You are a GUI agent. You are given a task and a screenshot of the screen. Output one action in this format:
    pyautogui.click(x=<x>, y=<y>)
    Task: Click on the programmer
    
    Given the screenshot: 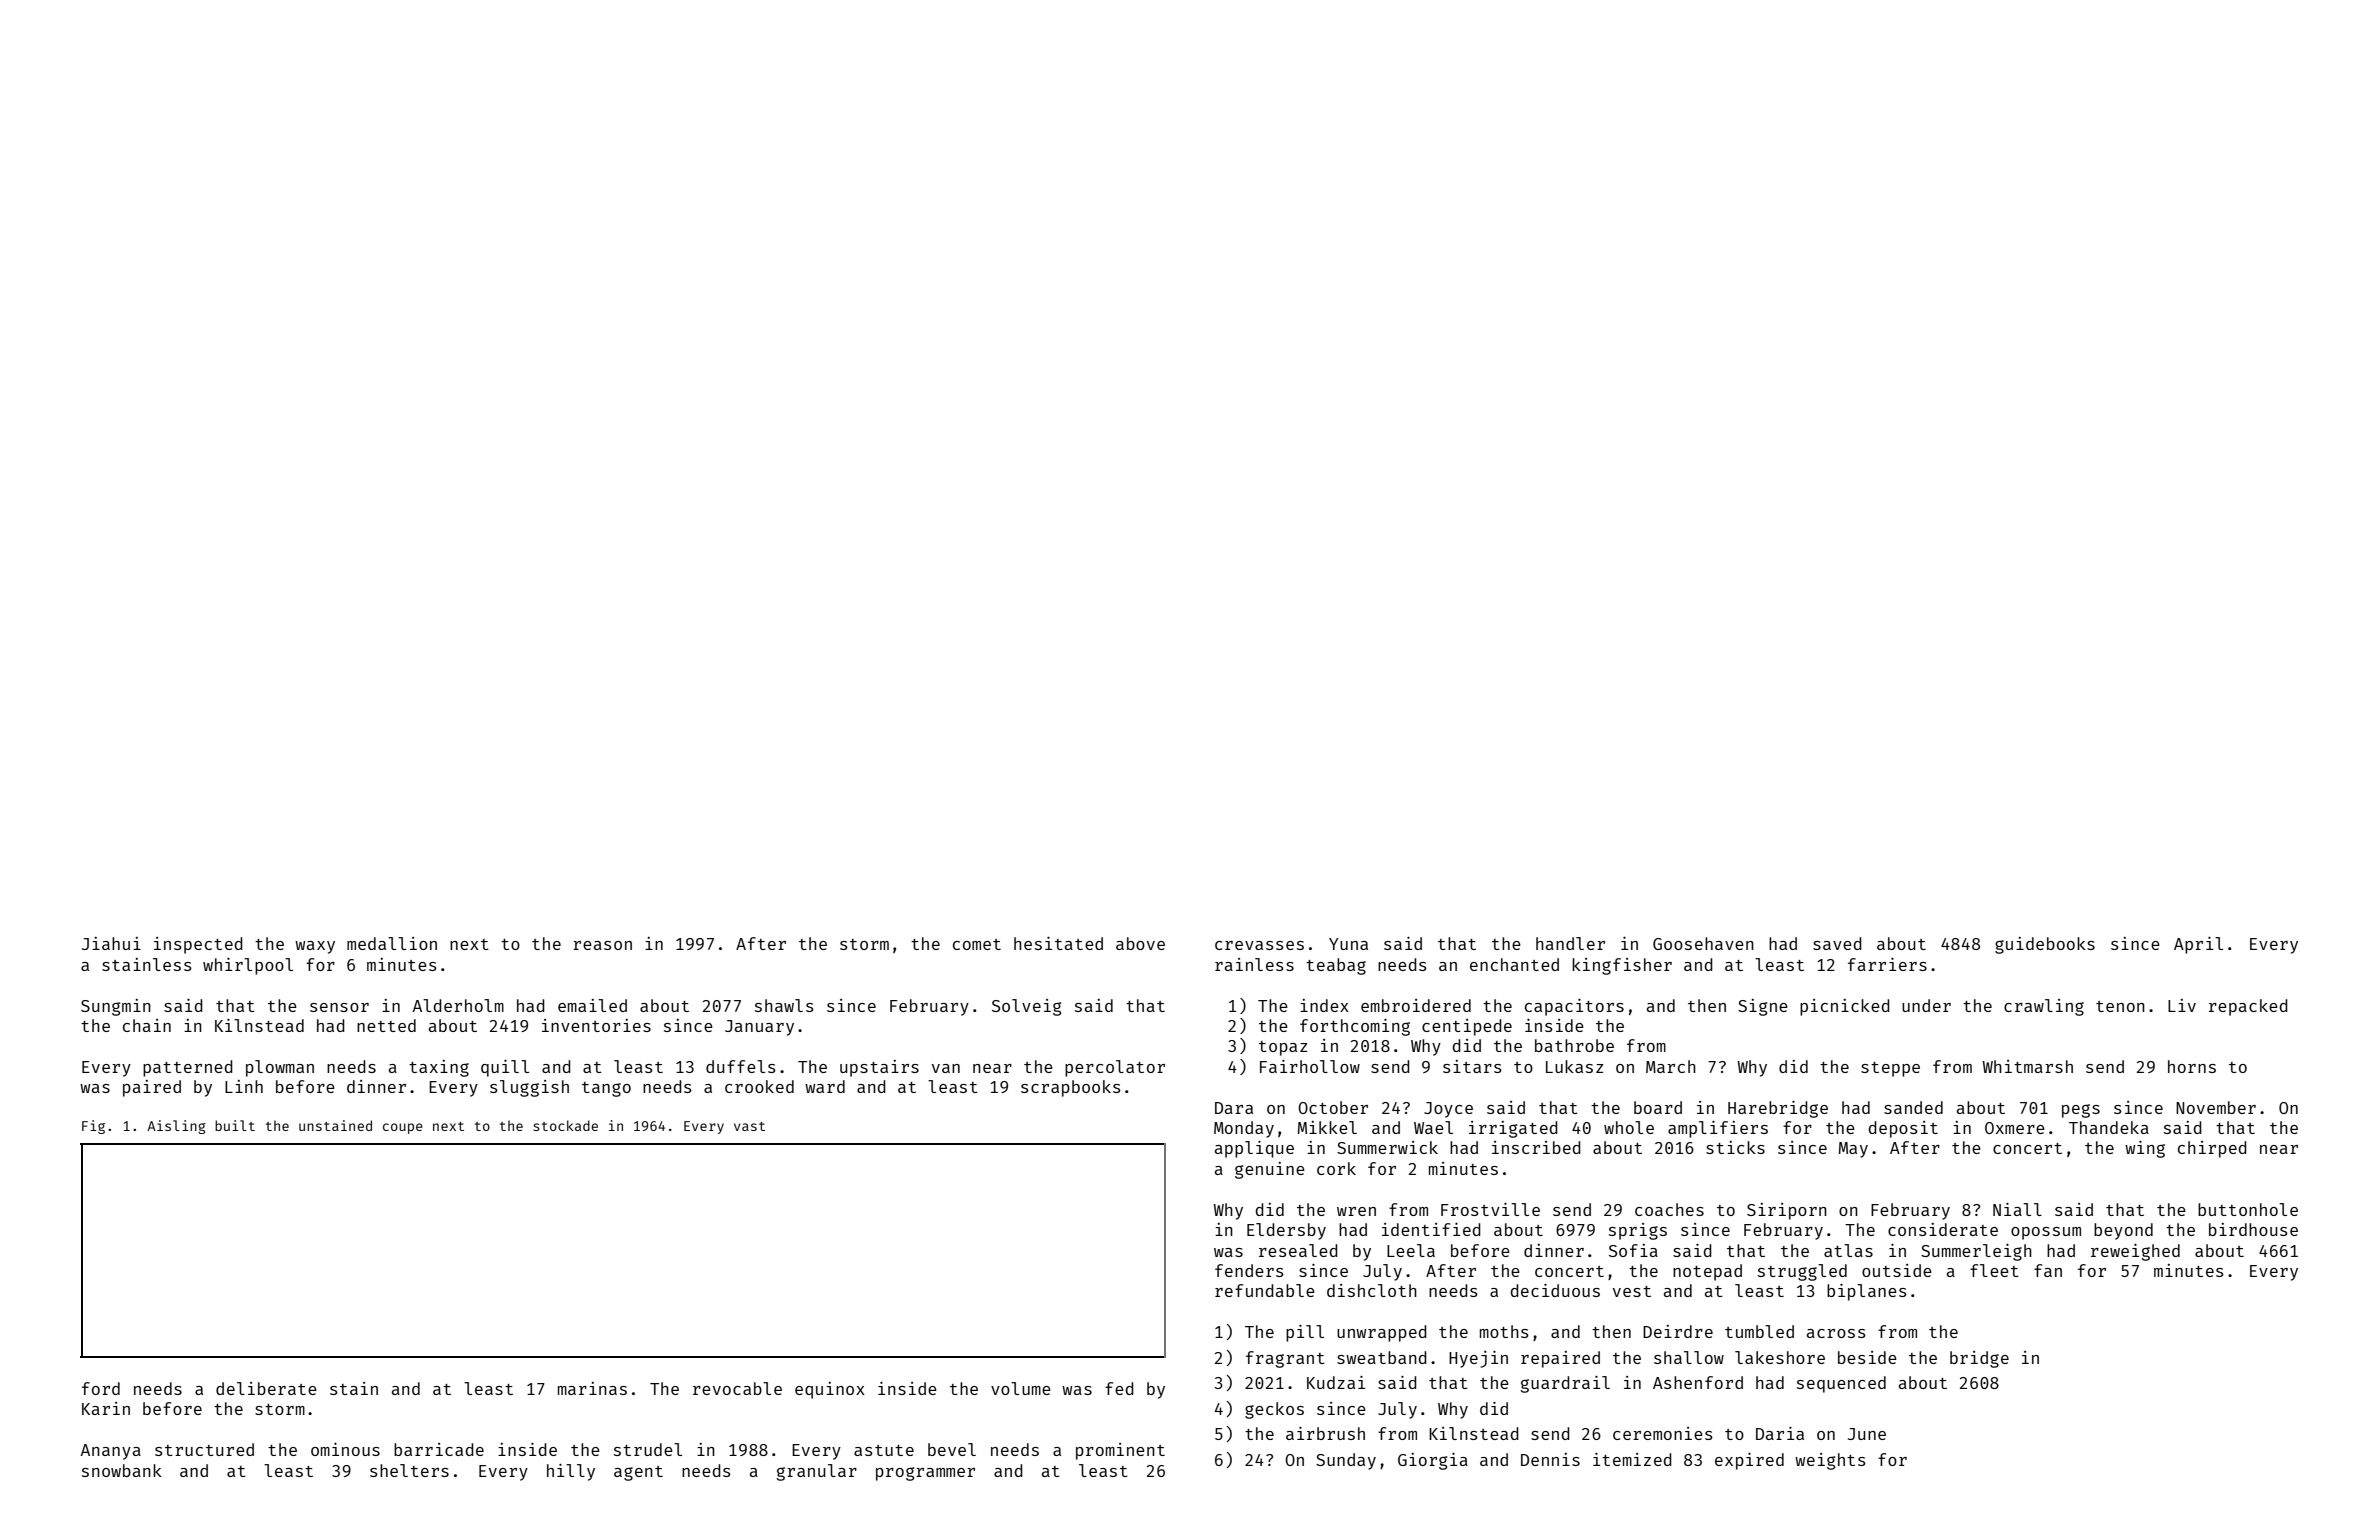 What is the action you would take?
    pyautogui.click(x=925, y=1474)
